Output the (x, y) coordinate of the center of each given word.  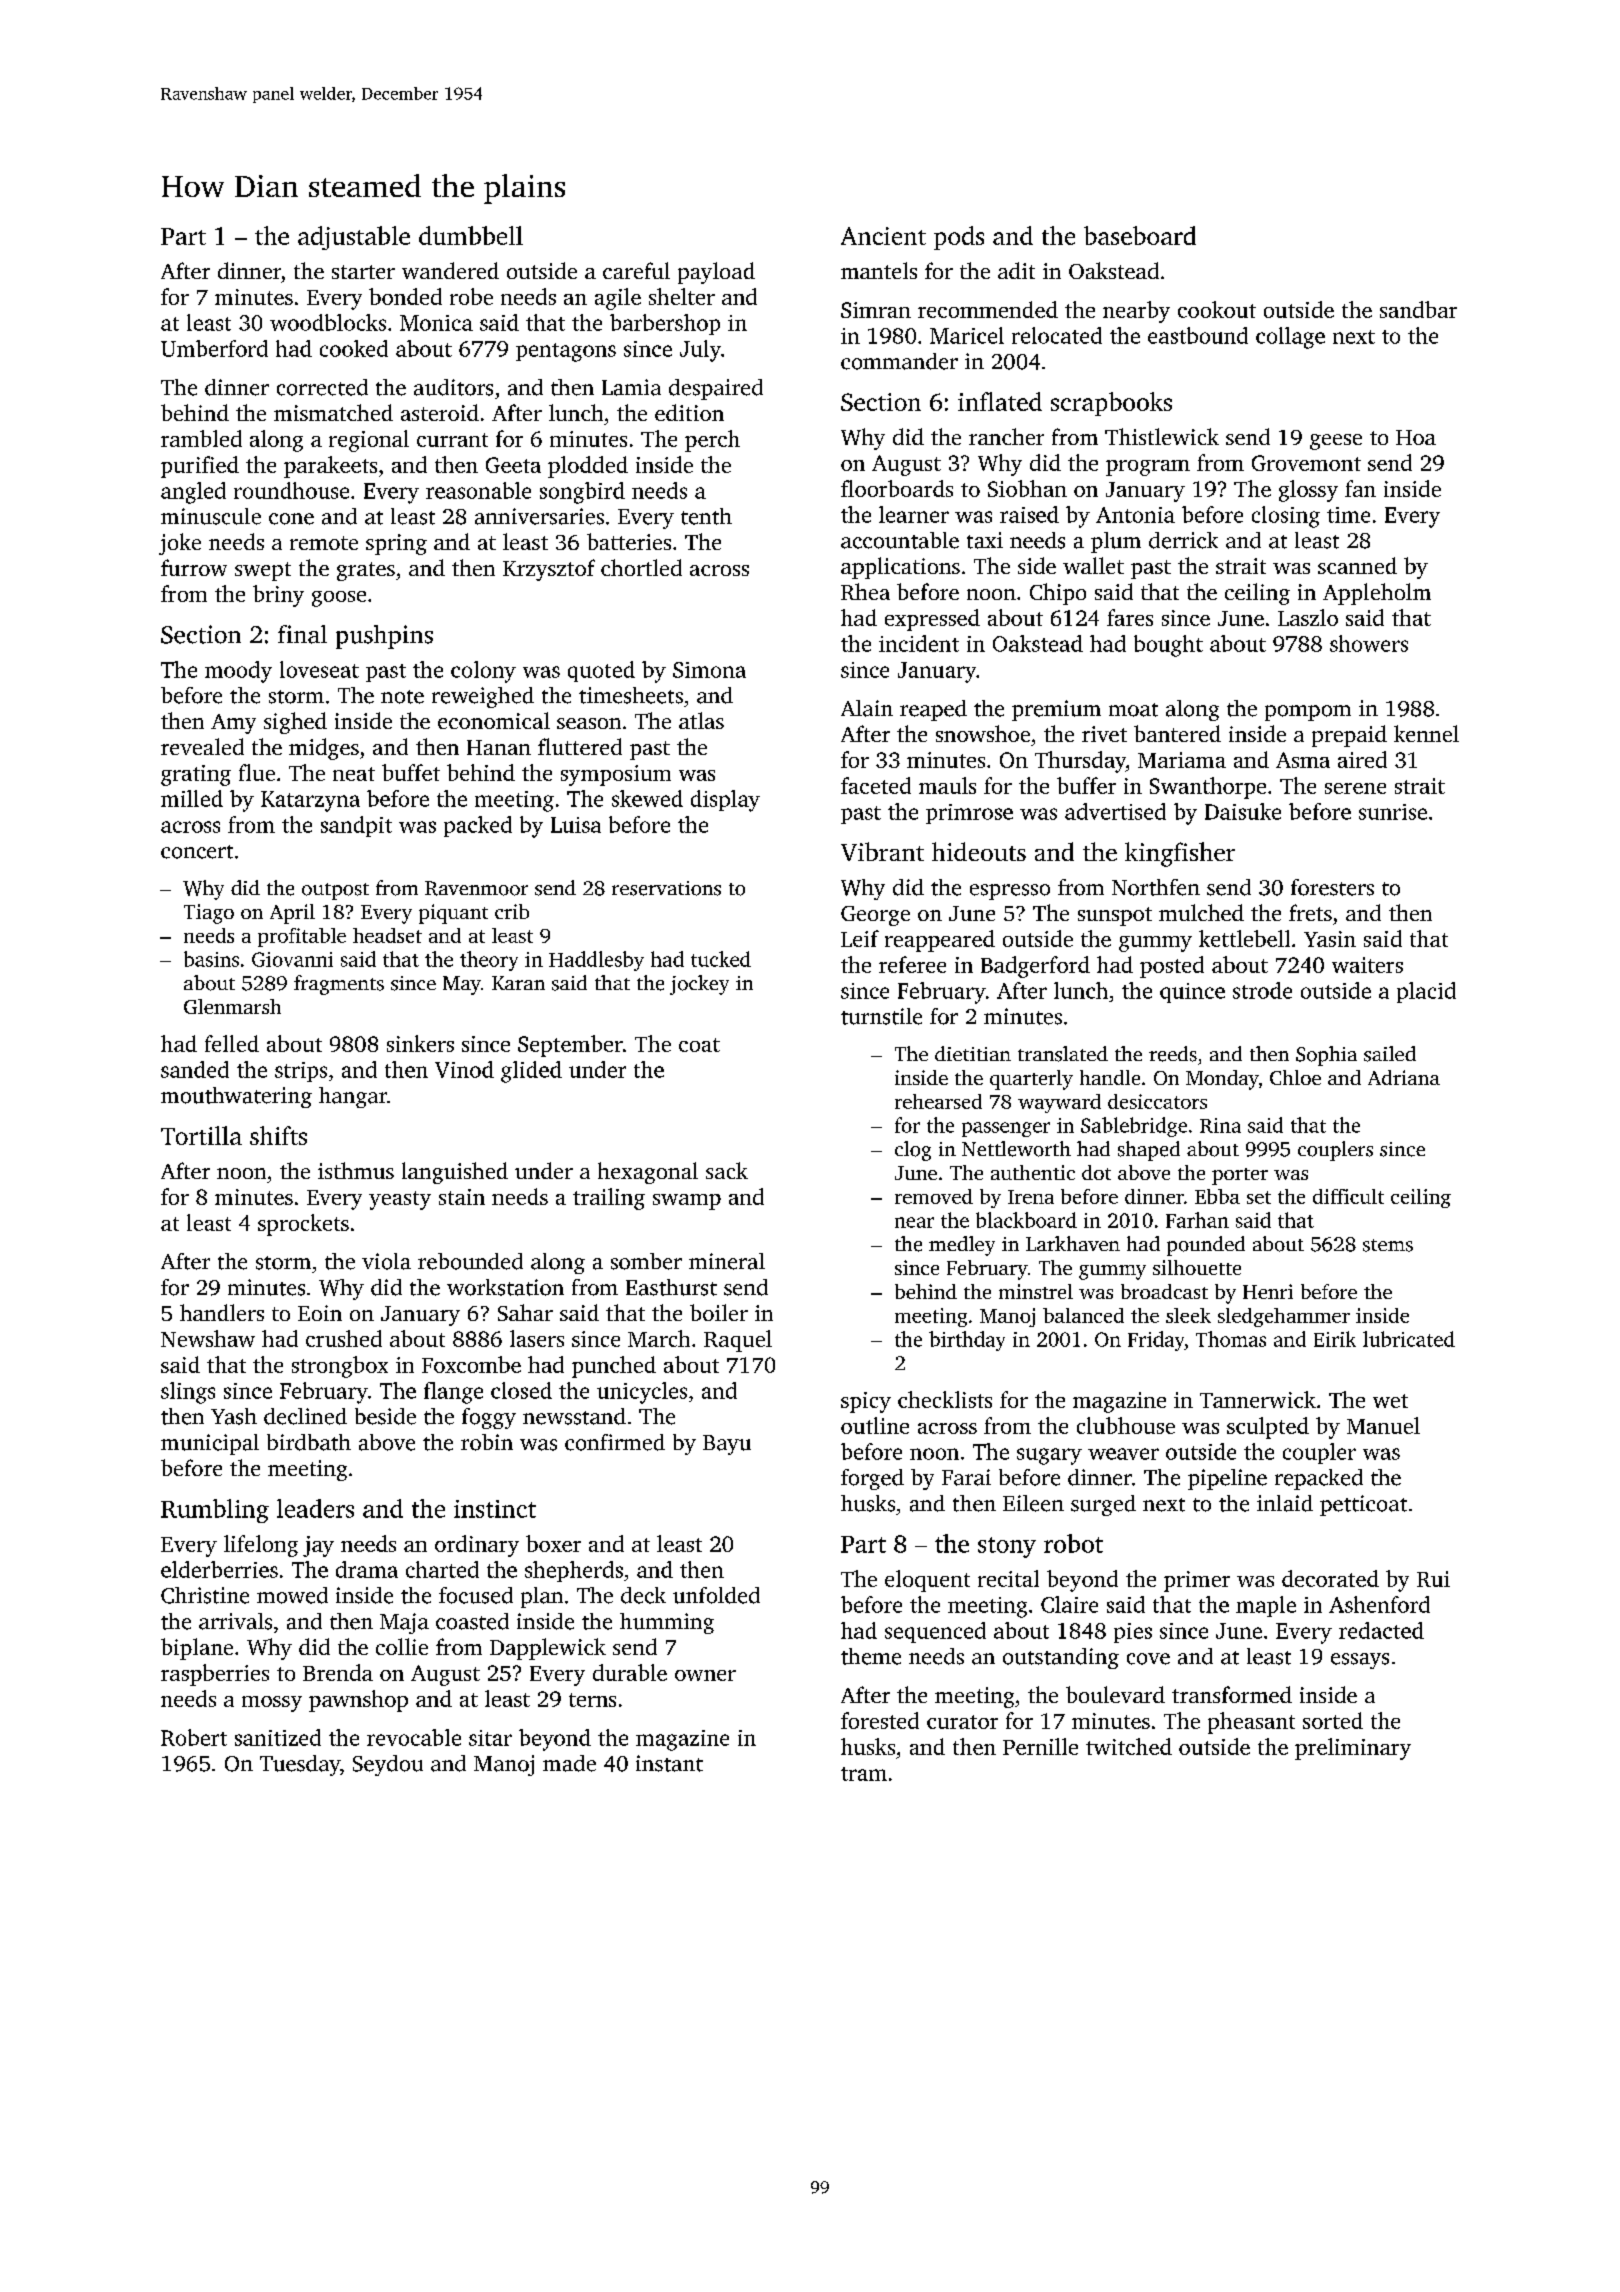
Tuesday (300, 1765)
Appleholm (1377, 594)
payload (716, 273)
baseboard (1140, 235)
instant (669, 1763)
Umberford (214, 348)
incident (919, 643)
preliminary (1353, 1749)
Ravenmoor (476, 888)
